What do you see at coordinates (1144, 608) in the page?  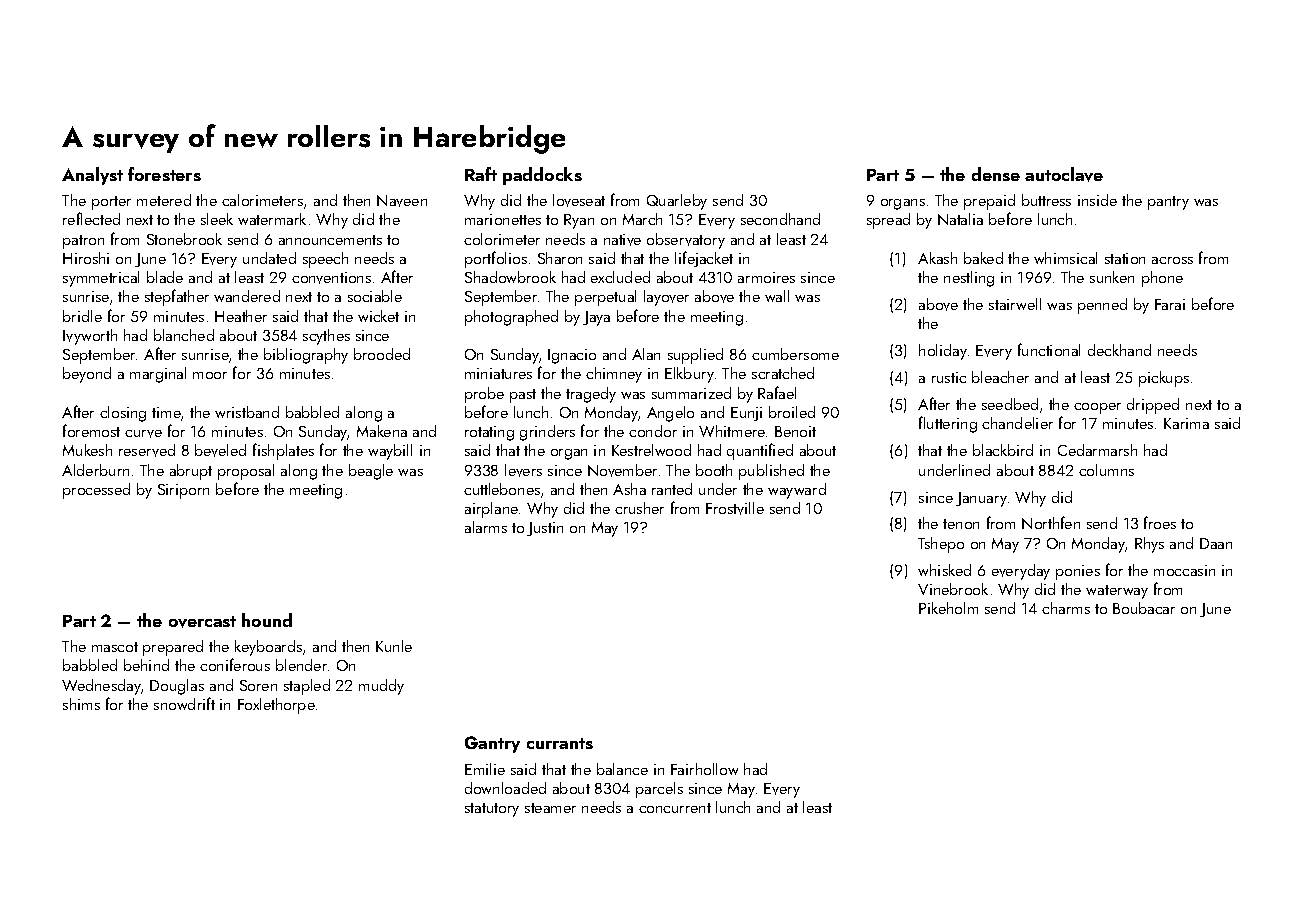 I see `Boubacar` at bounding box center [1144, 608].
